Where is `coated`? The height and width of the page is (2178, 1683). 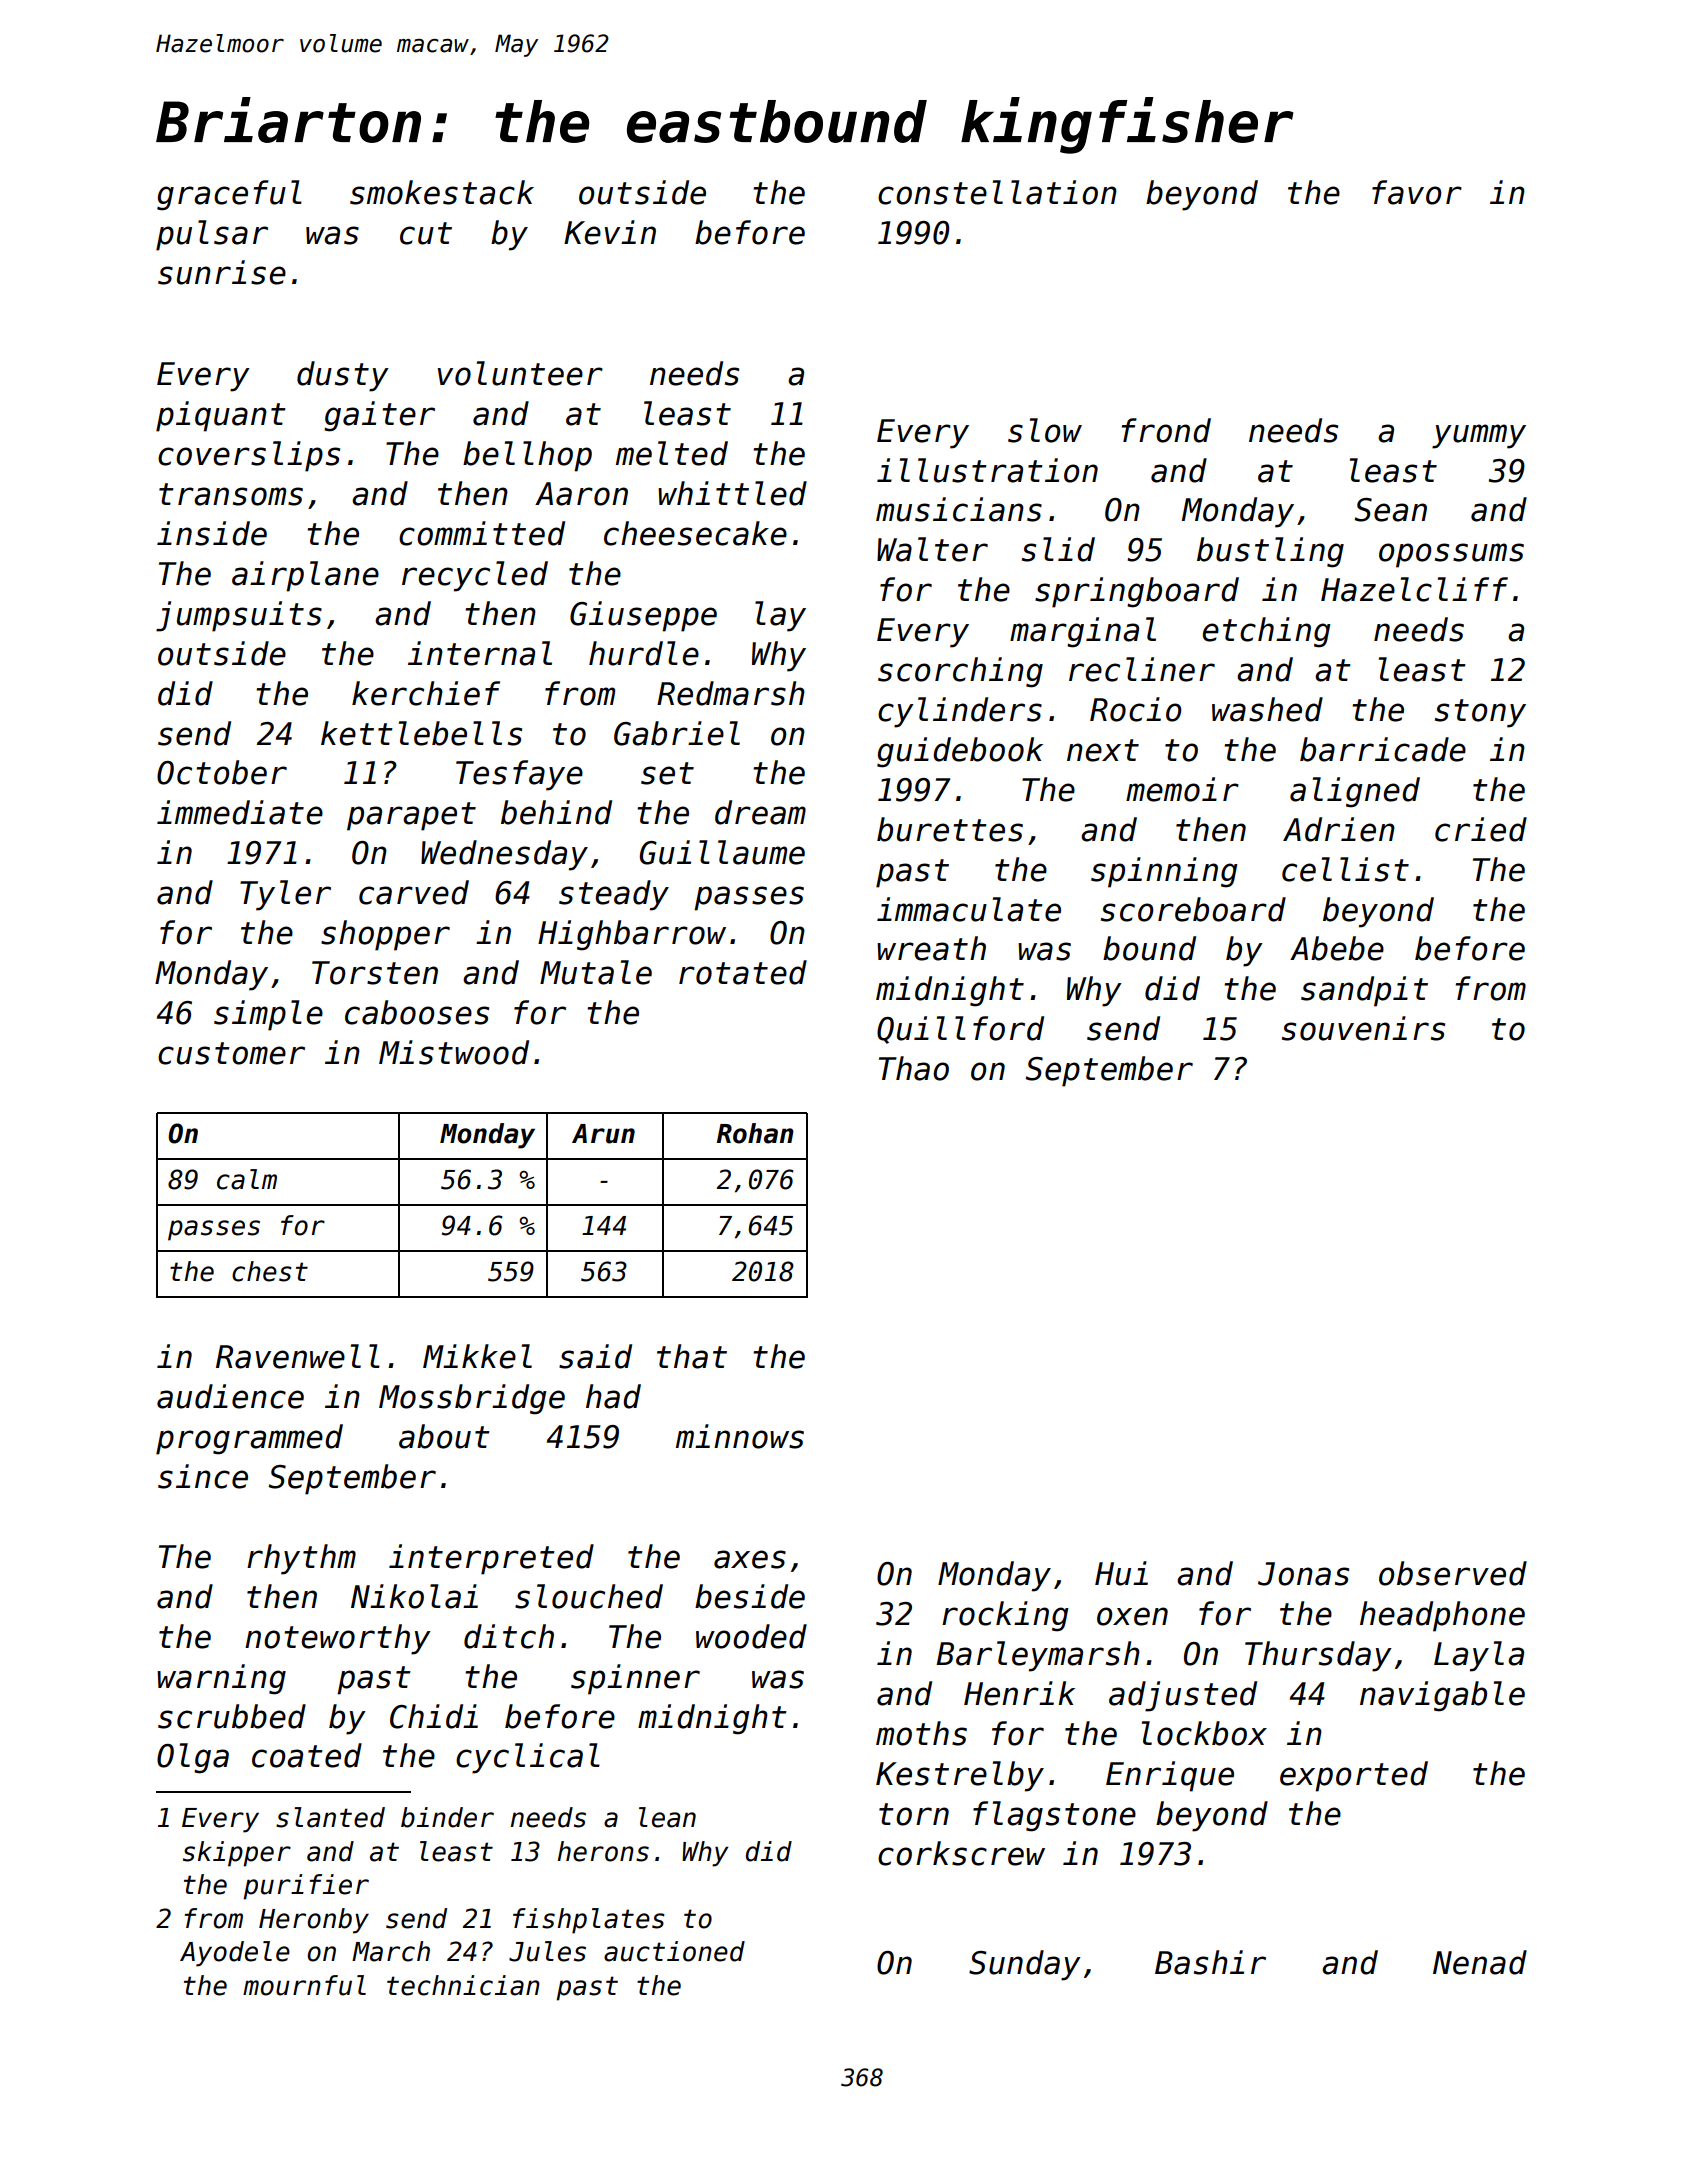
coated is located at coordinates (307, 1755).
